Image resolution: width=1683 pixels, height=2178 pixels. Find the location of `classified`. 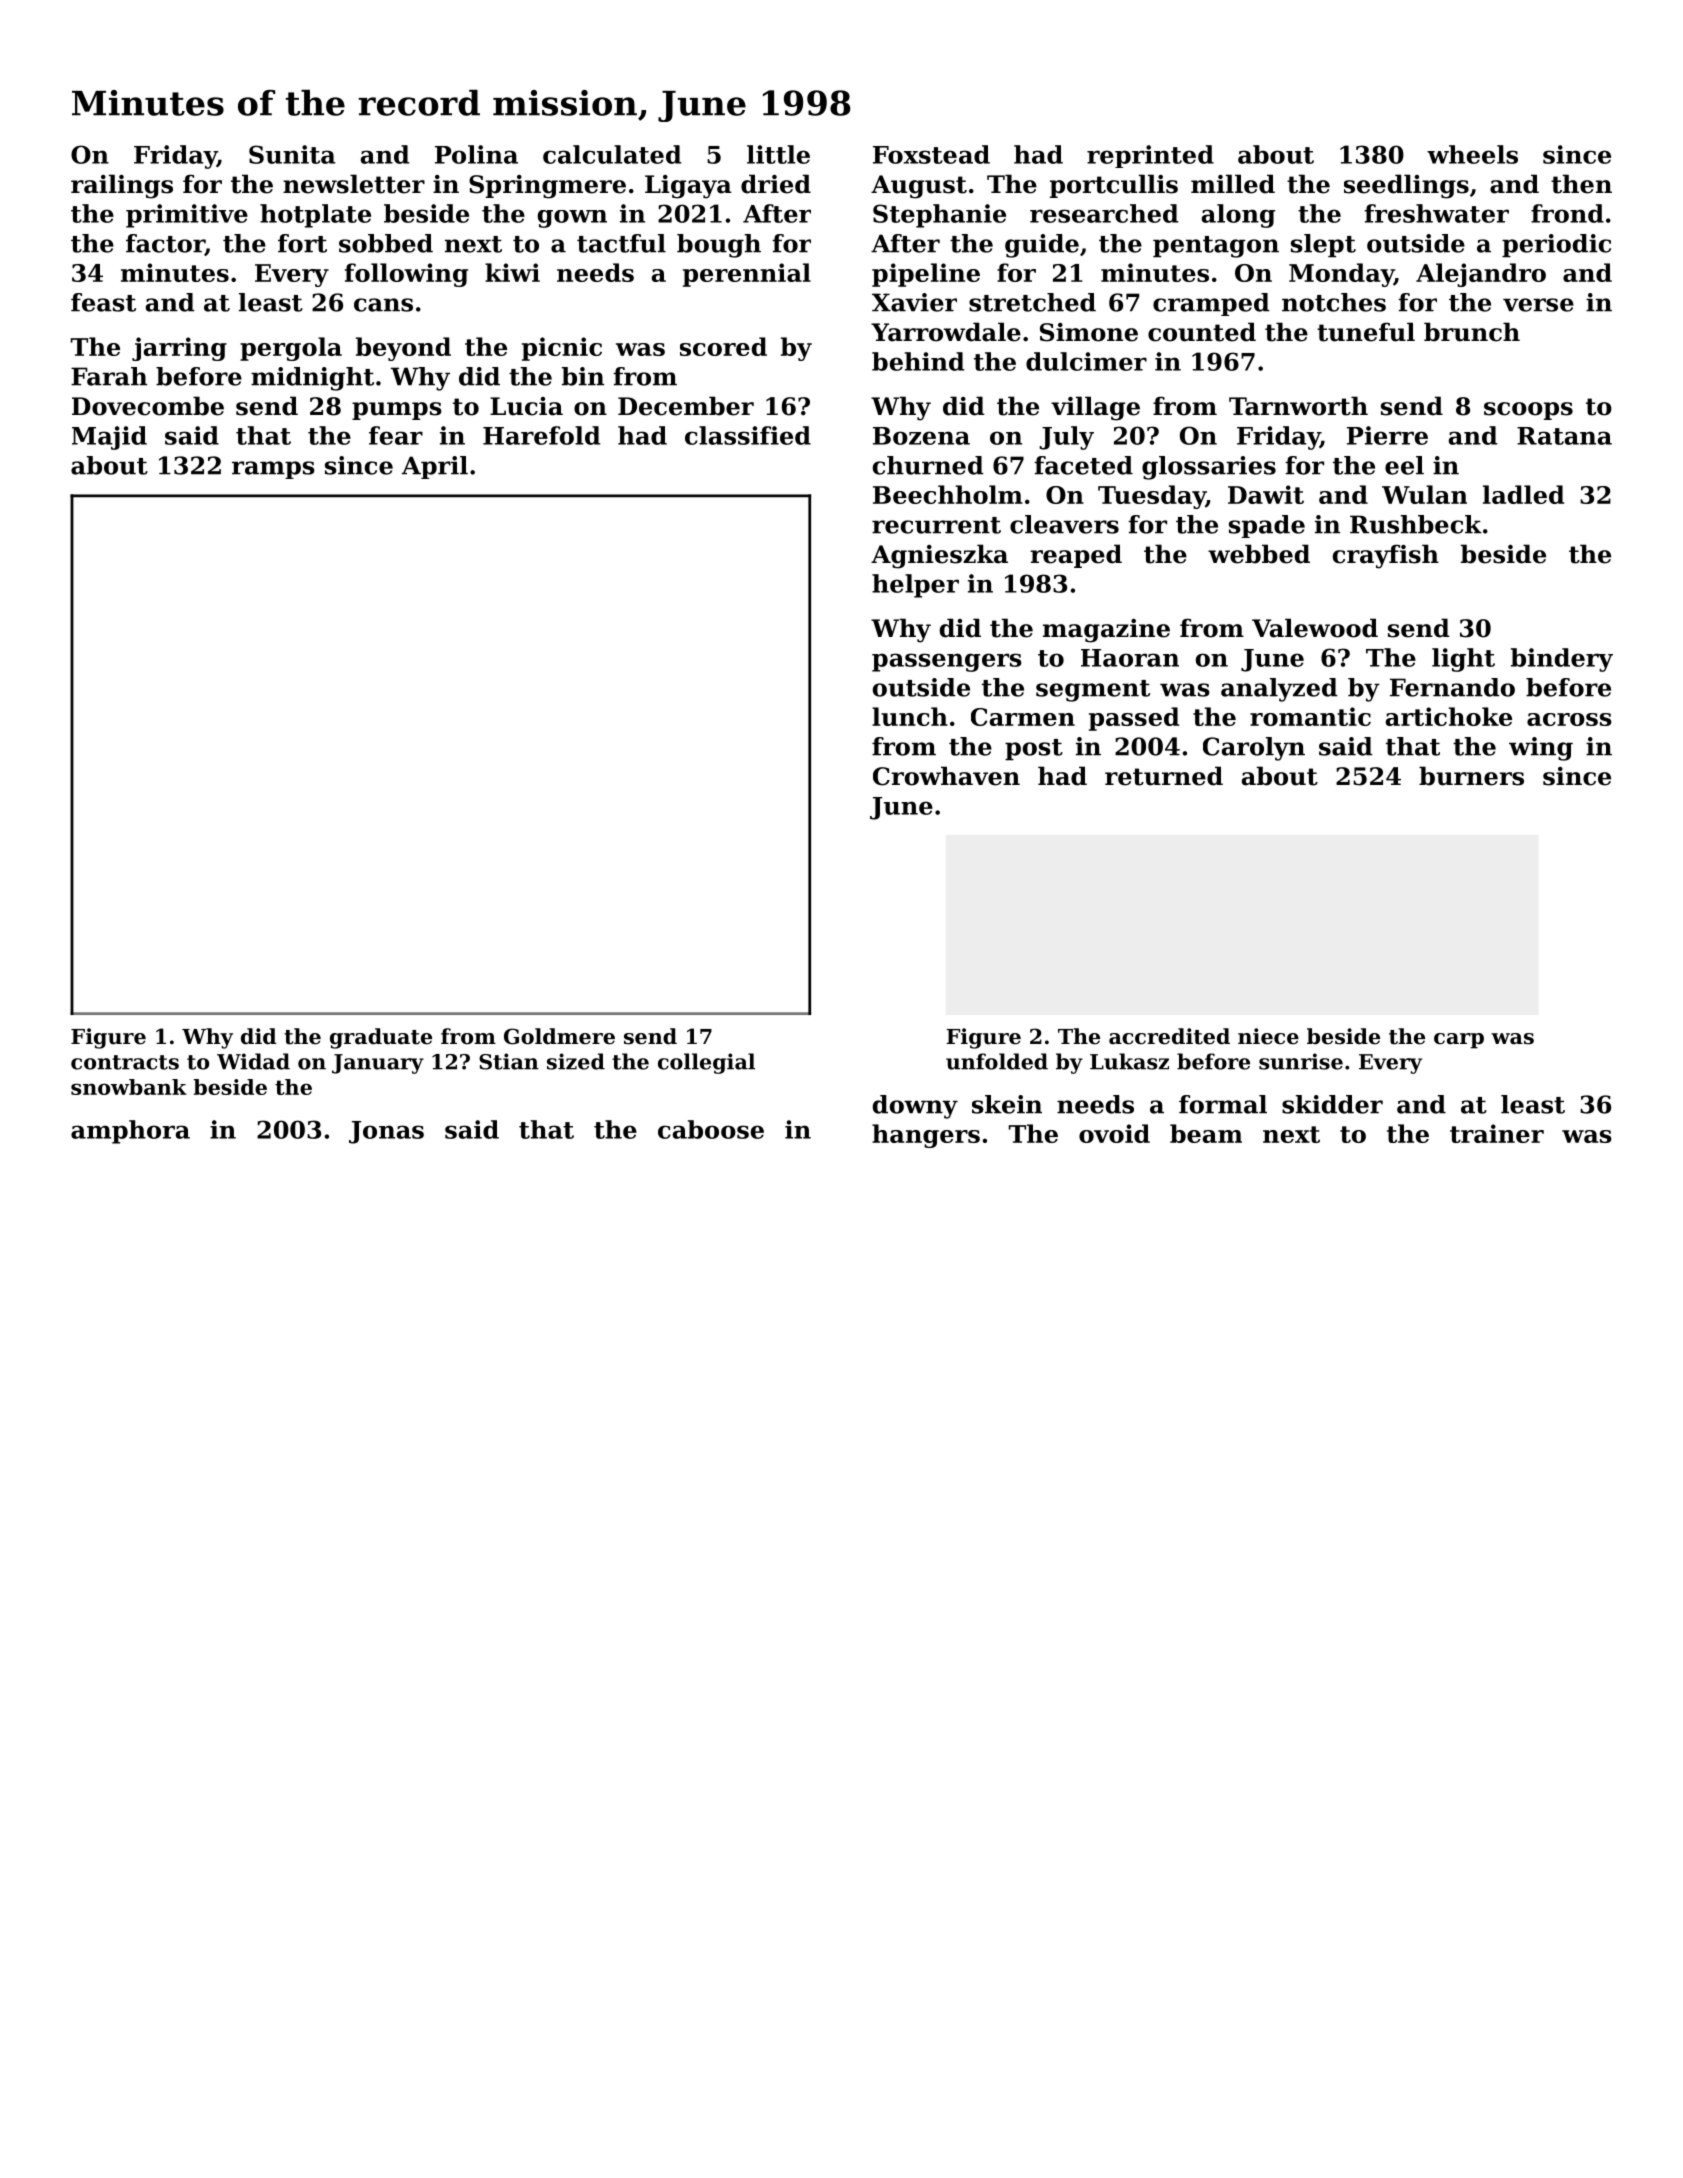

classified is located at coordinates (748, 435).
